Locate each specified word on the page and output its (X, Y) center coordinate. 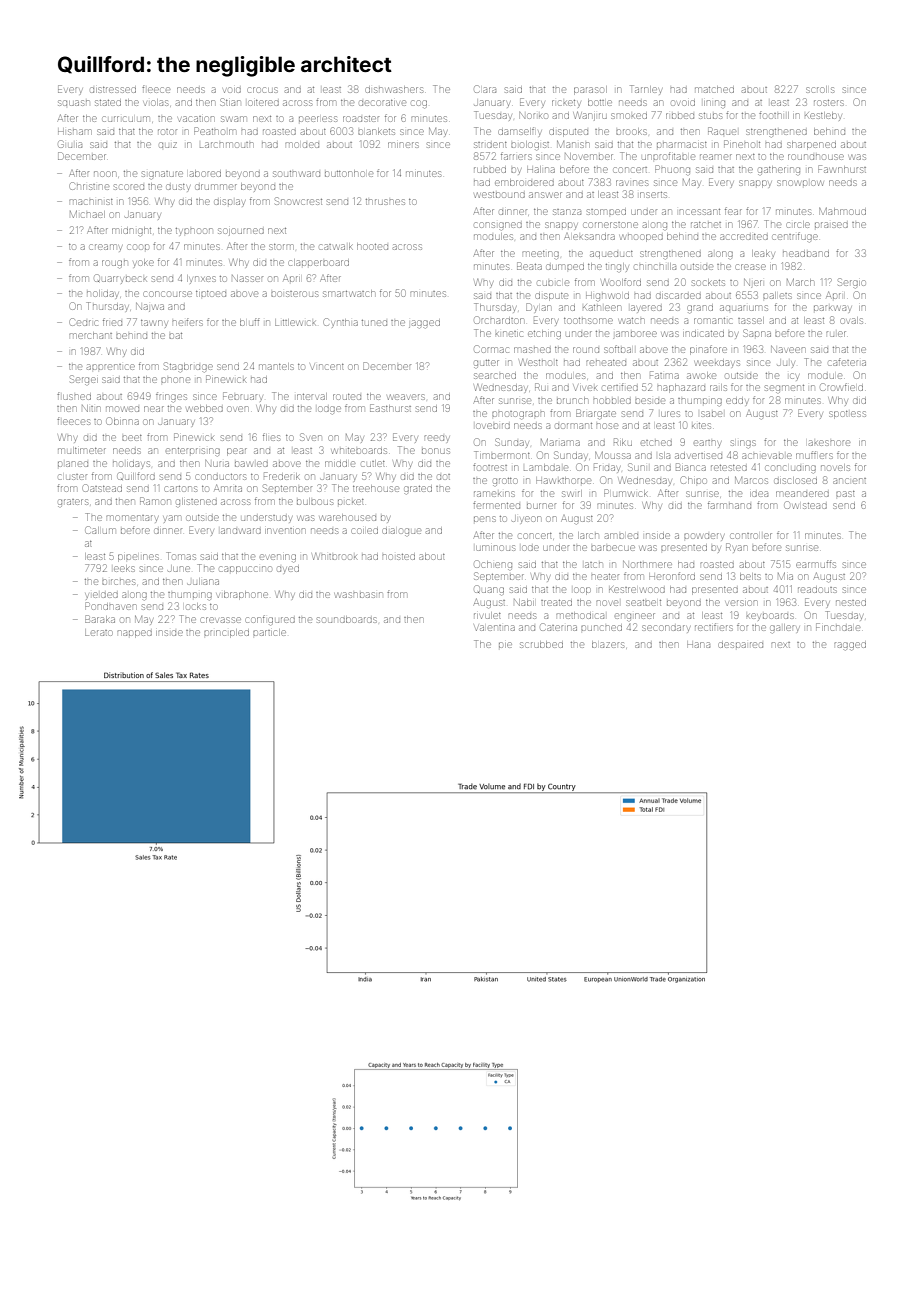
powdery (704, 537)
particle (269, 632)
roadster (361, 119)
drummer (216, 187)
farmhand (729, 505)
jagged (424, 324)
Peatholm (215, 131)
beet (132, 438)
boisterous (294, 294)
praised (831, 225)
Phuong (672, 170)
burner (541, 506)
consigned (498, 225)
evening (278, 557)
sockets (708, 282)
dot (443, 477)
